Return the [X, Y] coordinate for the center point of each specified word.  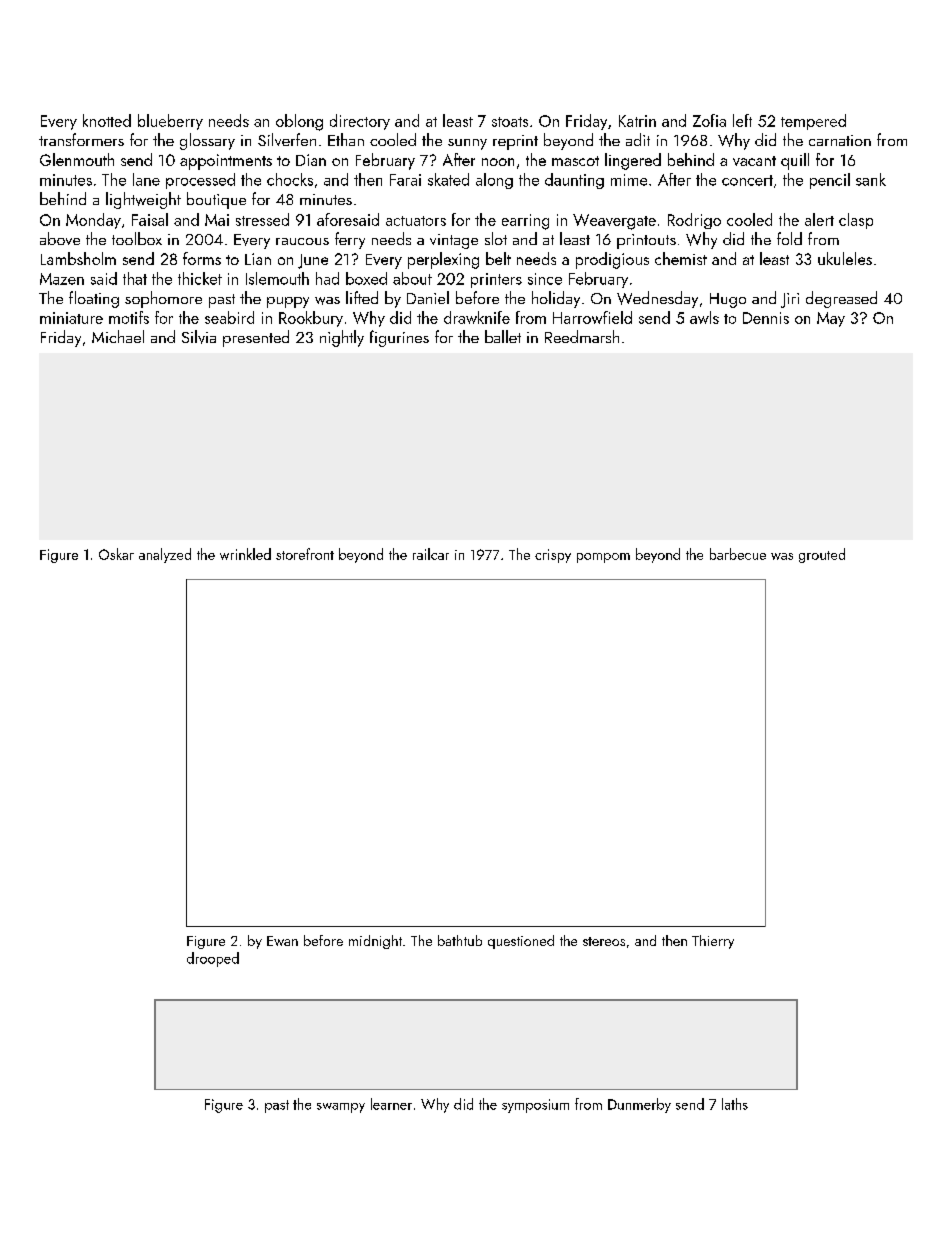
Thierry [713, 942]
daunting [574, 181]
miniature [71, 318]
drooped [213, 959]
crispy [553, 556]
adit [638, 139]
